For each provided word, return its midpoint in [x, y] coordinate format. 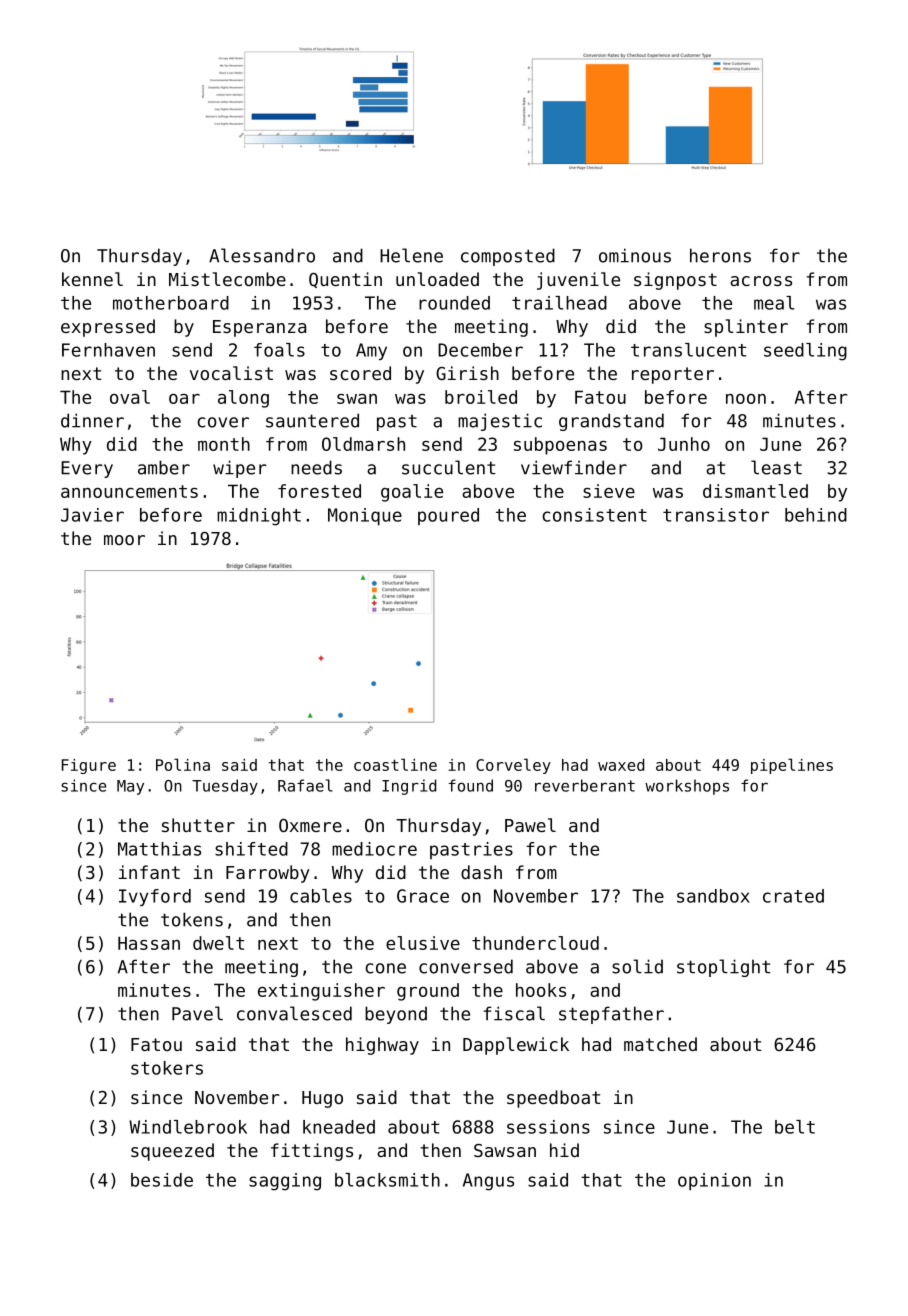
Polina [183, 764]
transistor [716, 515]
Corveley [513, 766]
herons [720, 255]
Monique [365, 517]
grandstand [611, 422]
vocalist [231, 373]
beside [162, 1180]
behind [816, 515]
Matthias [159, 849]
